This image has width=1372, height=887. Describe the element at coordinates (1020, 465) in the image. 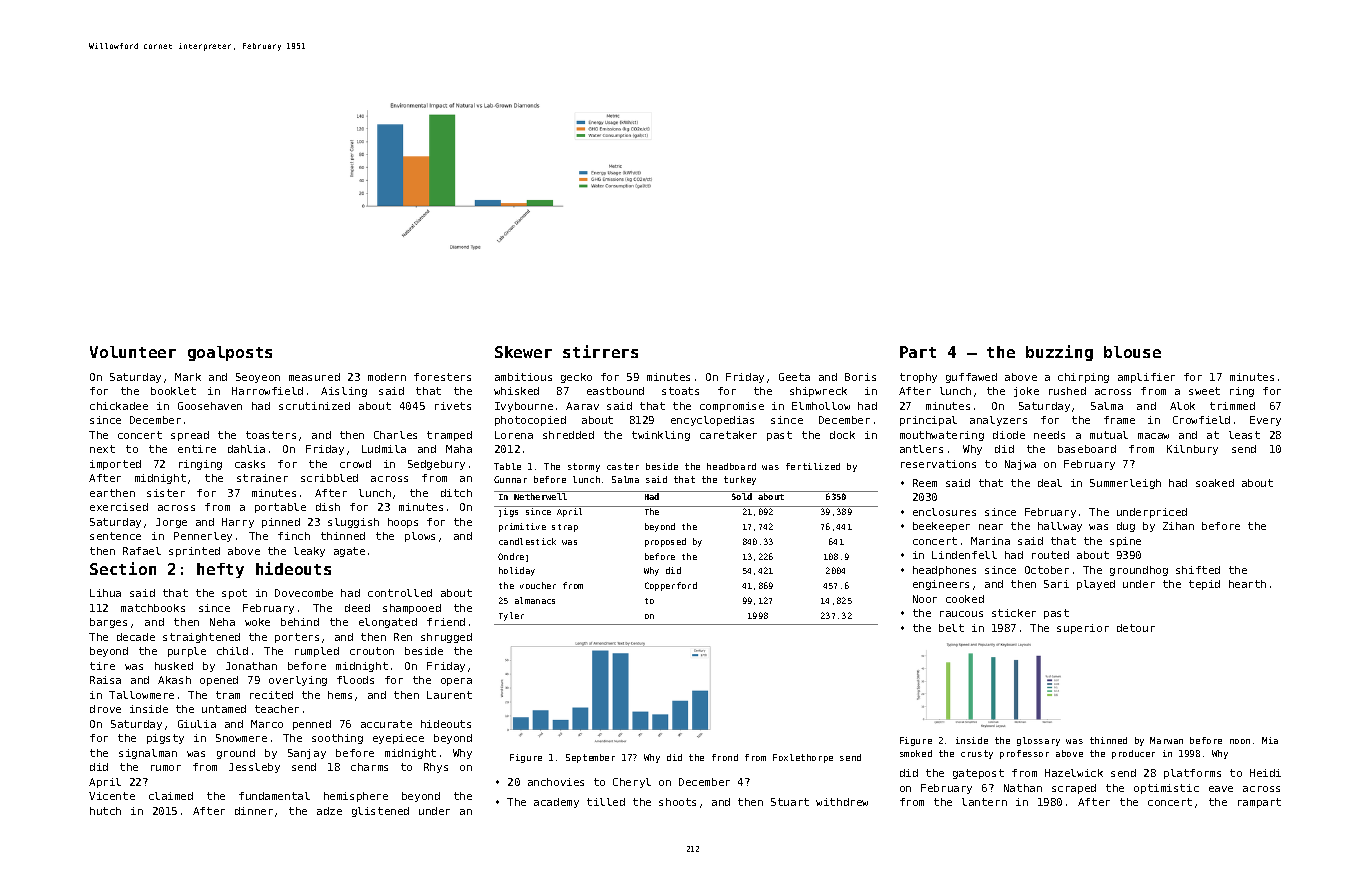

I see `Najwa` at that location.
